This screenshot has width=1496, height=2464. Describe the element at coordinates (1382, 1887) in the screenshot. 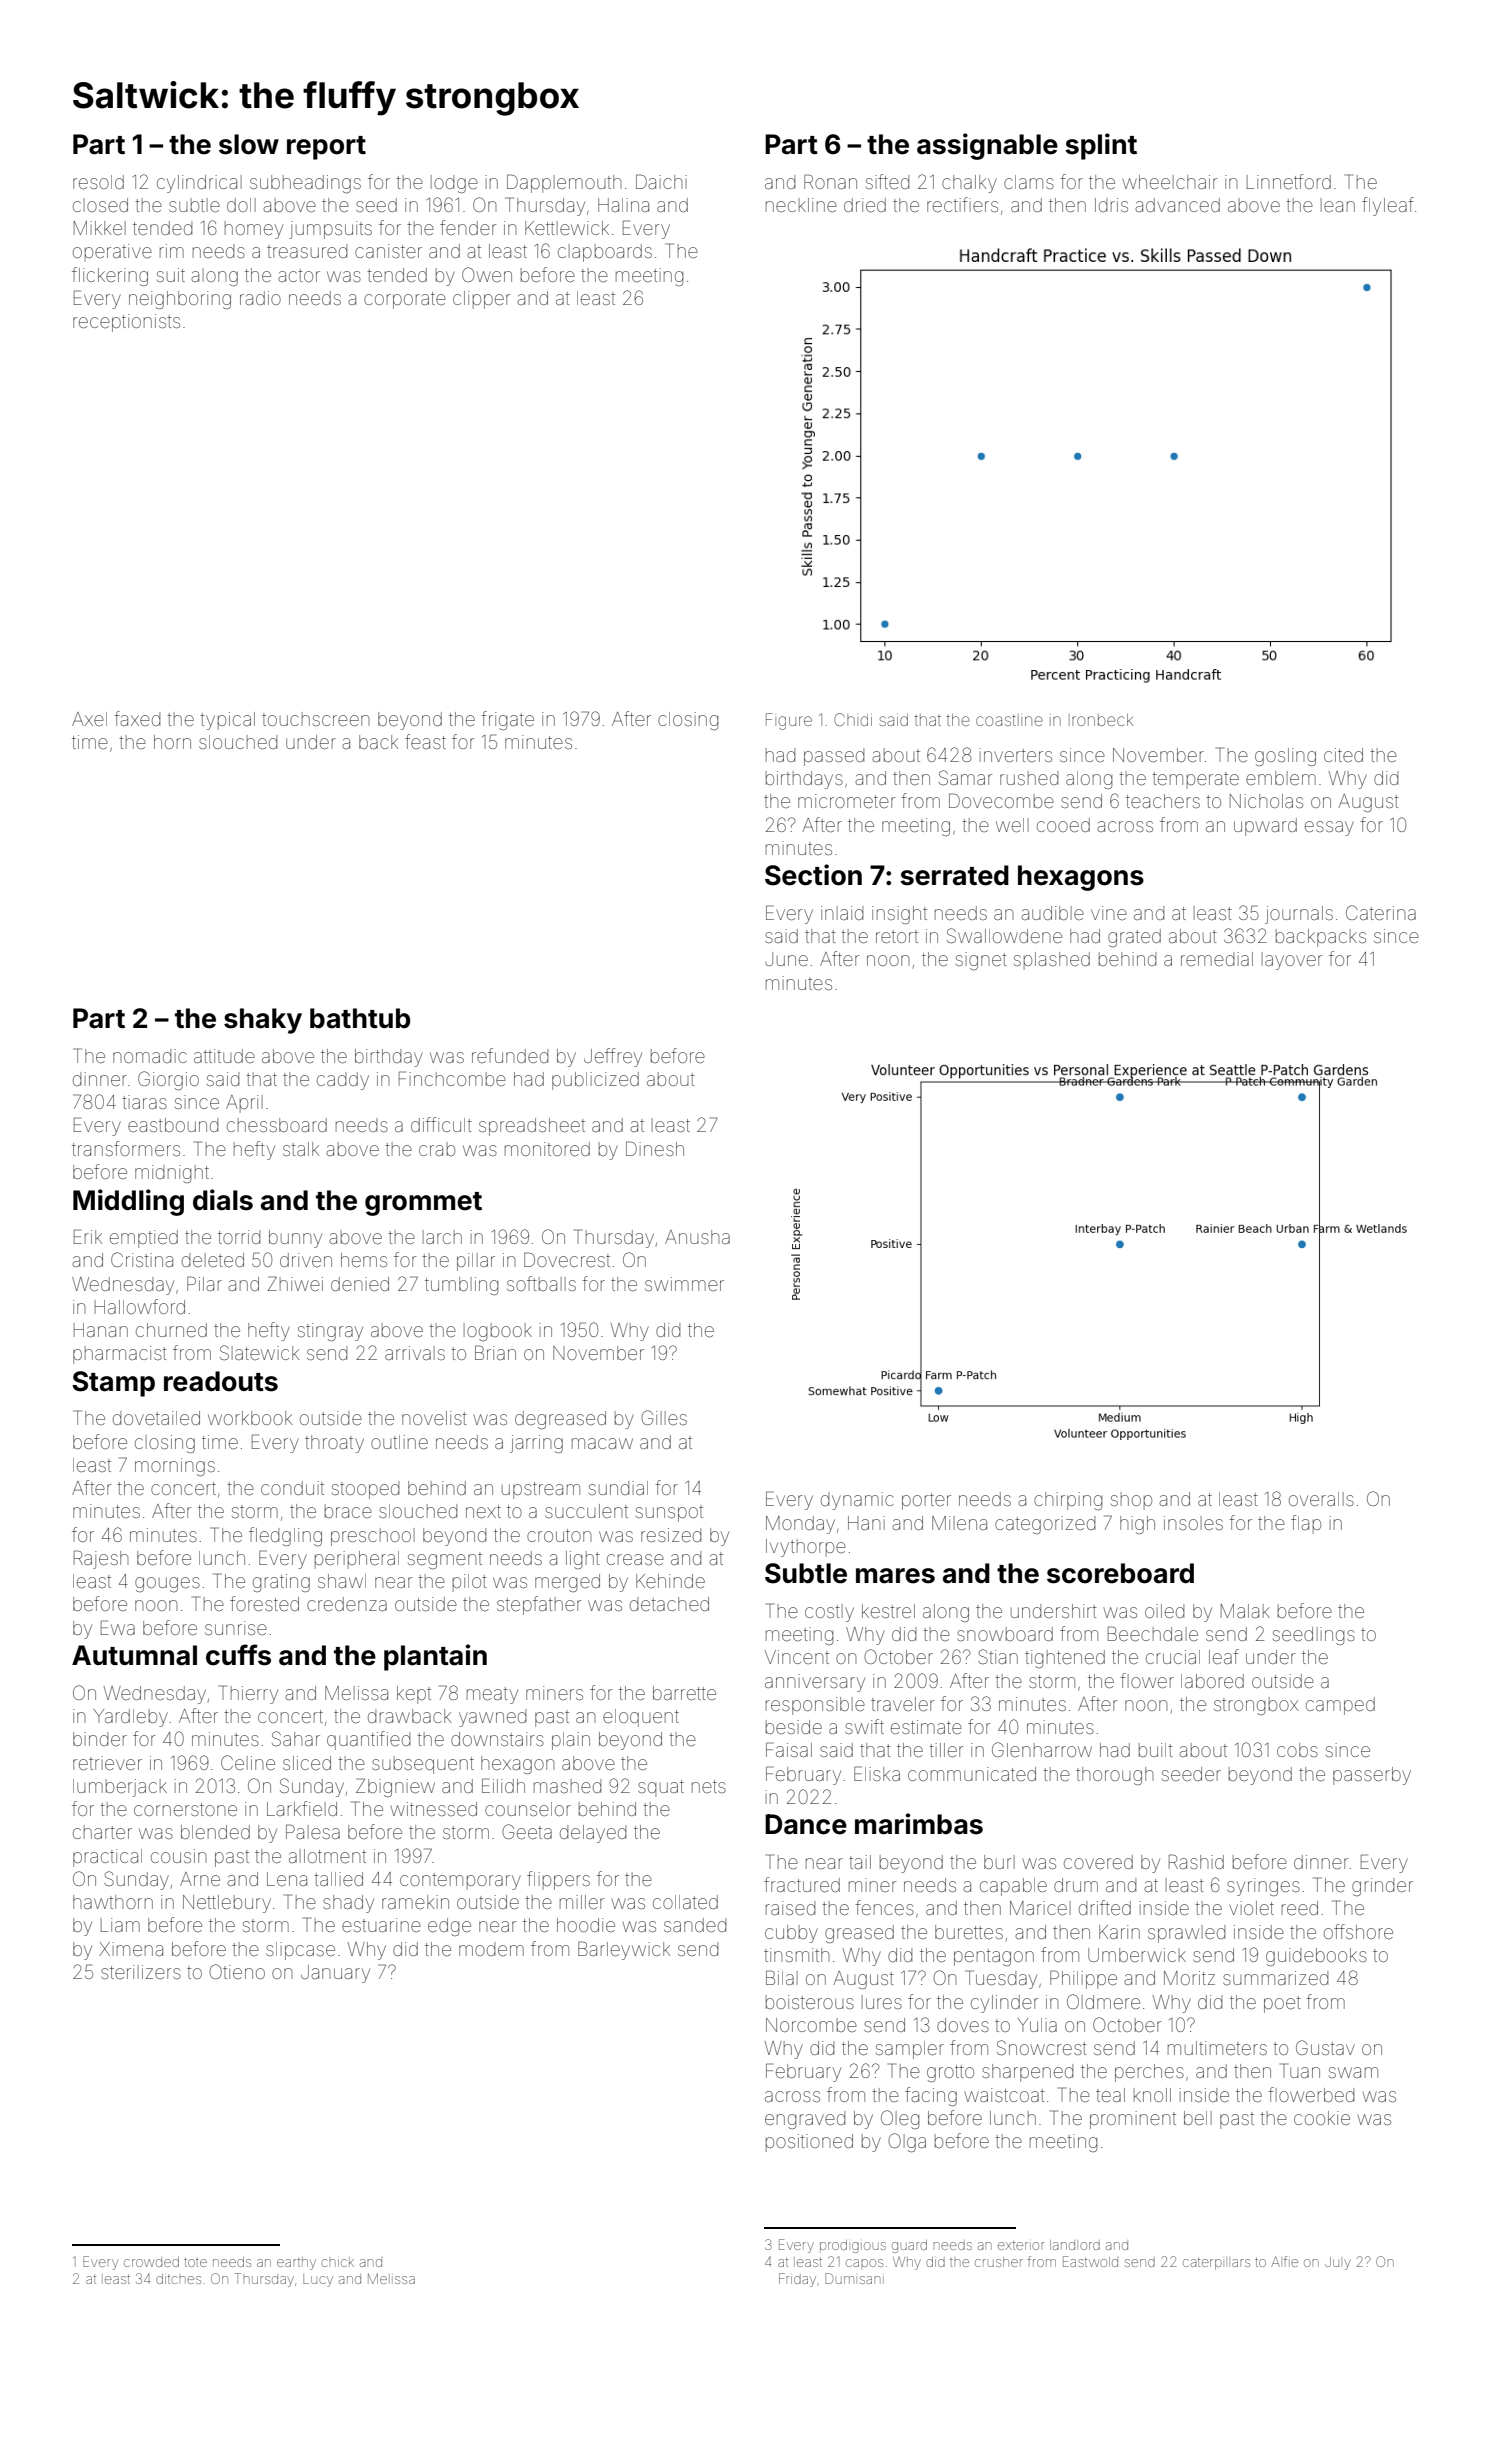

I see `grinder` at that location.
